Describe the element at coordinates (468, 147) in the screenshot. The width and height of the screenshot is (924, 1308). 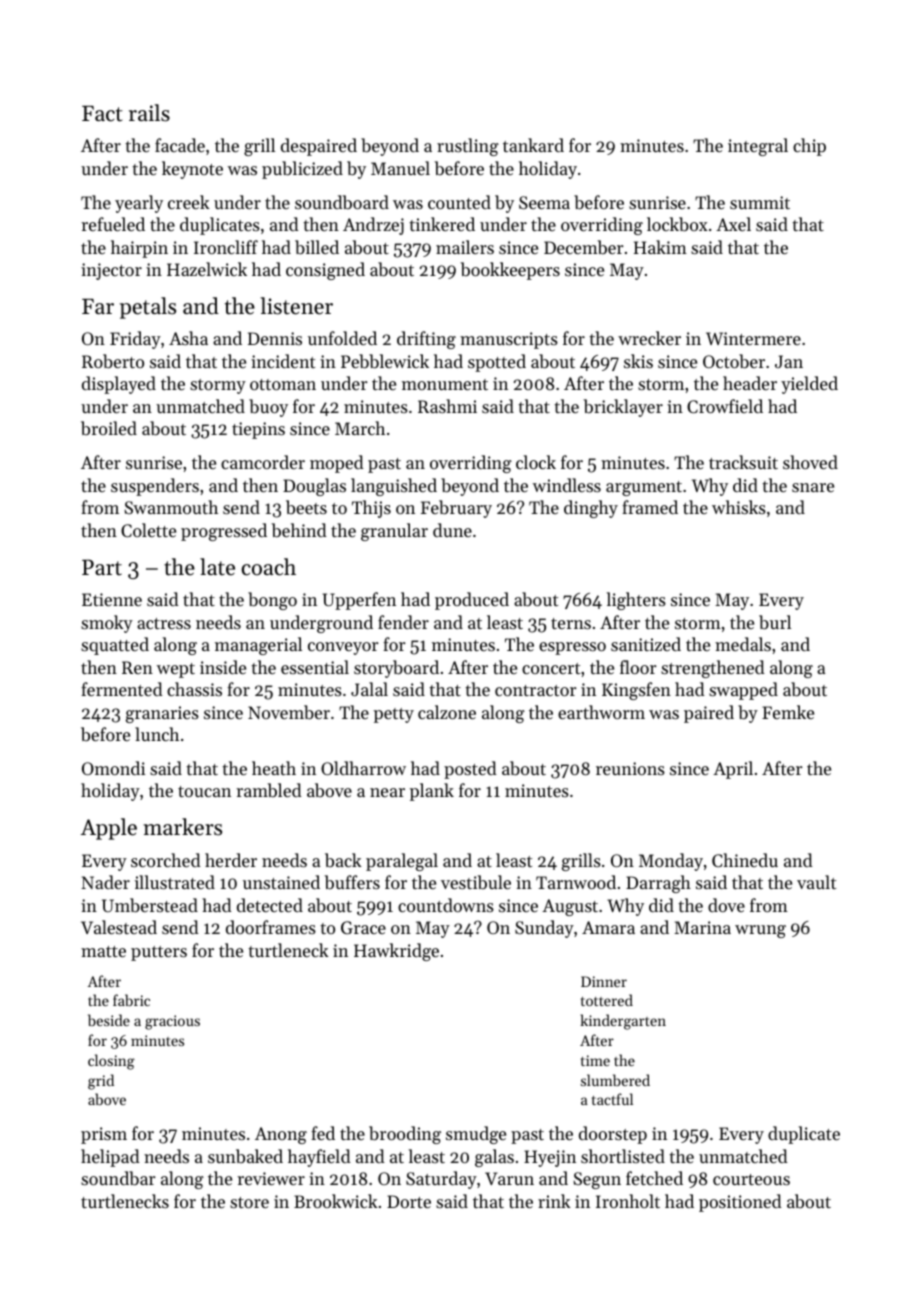
I see `rustling` at that location.
